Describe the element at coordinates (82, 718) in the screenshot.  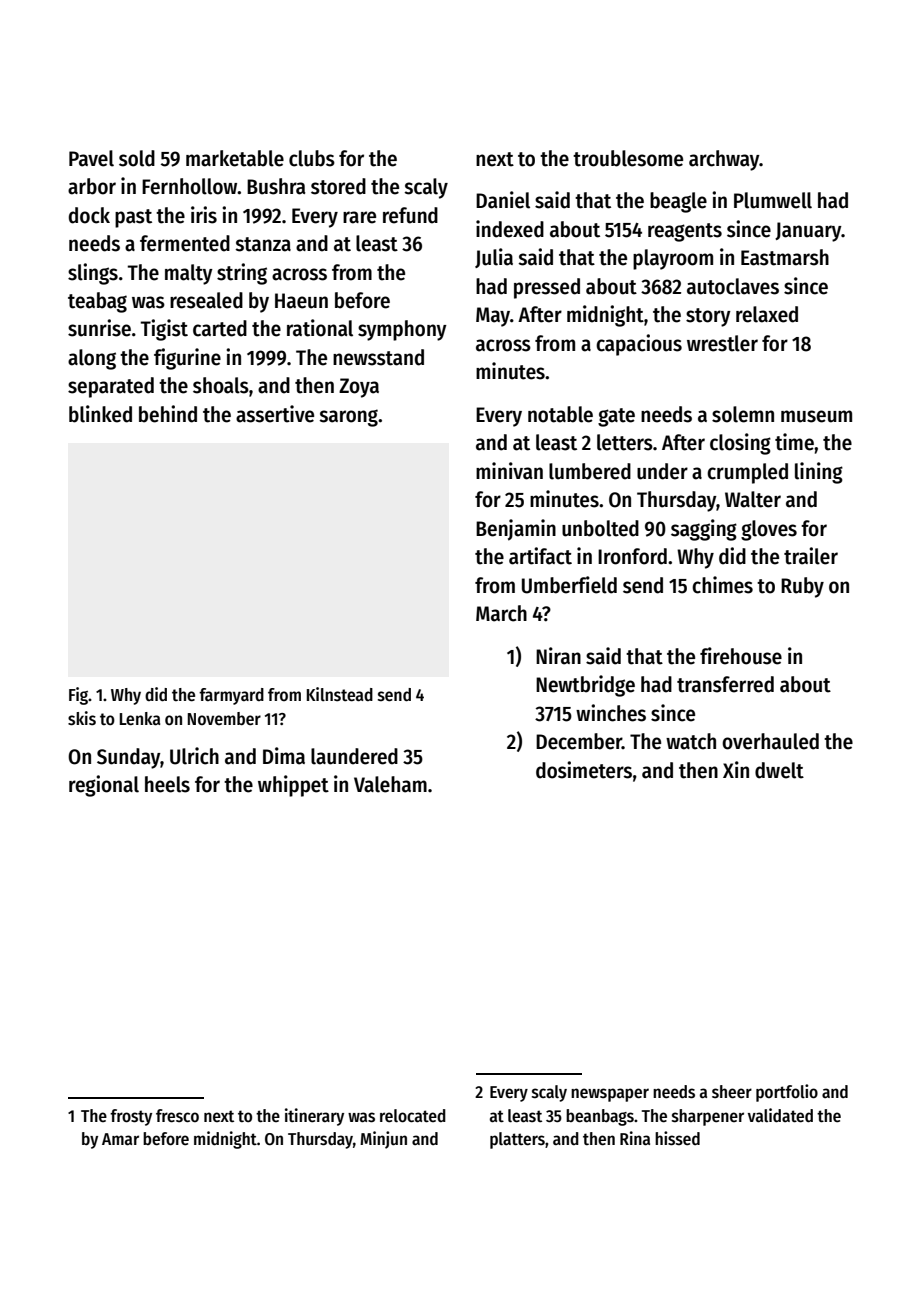
I see `skis` at that location.
